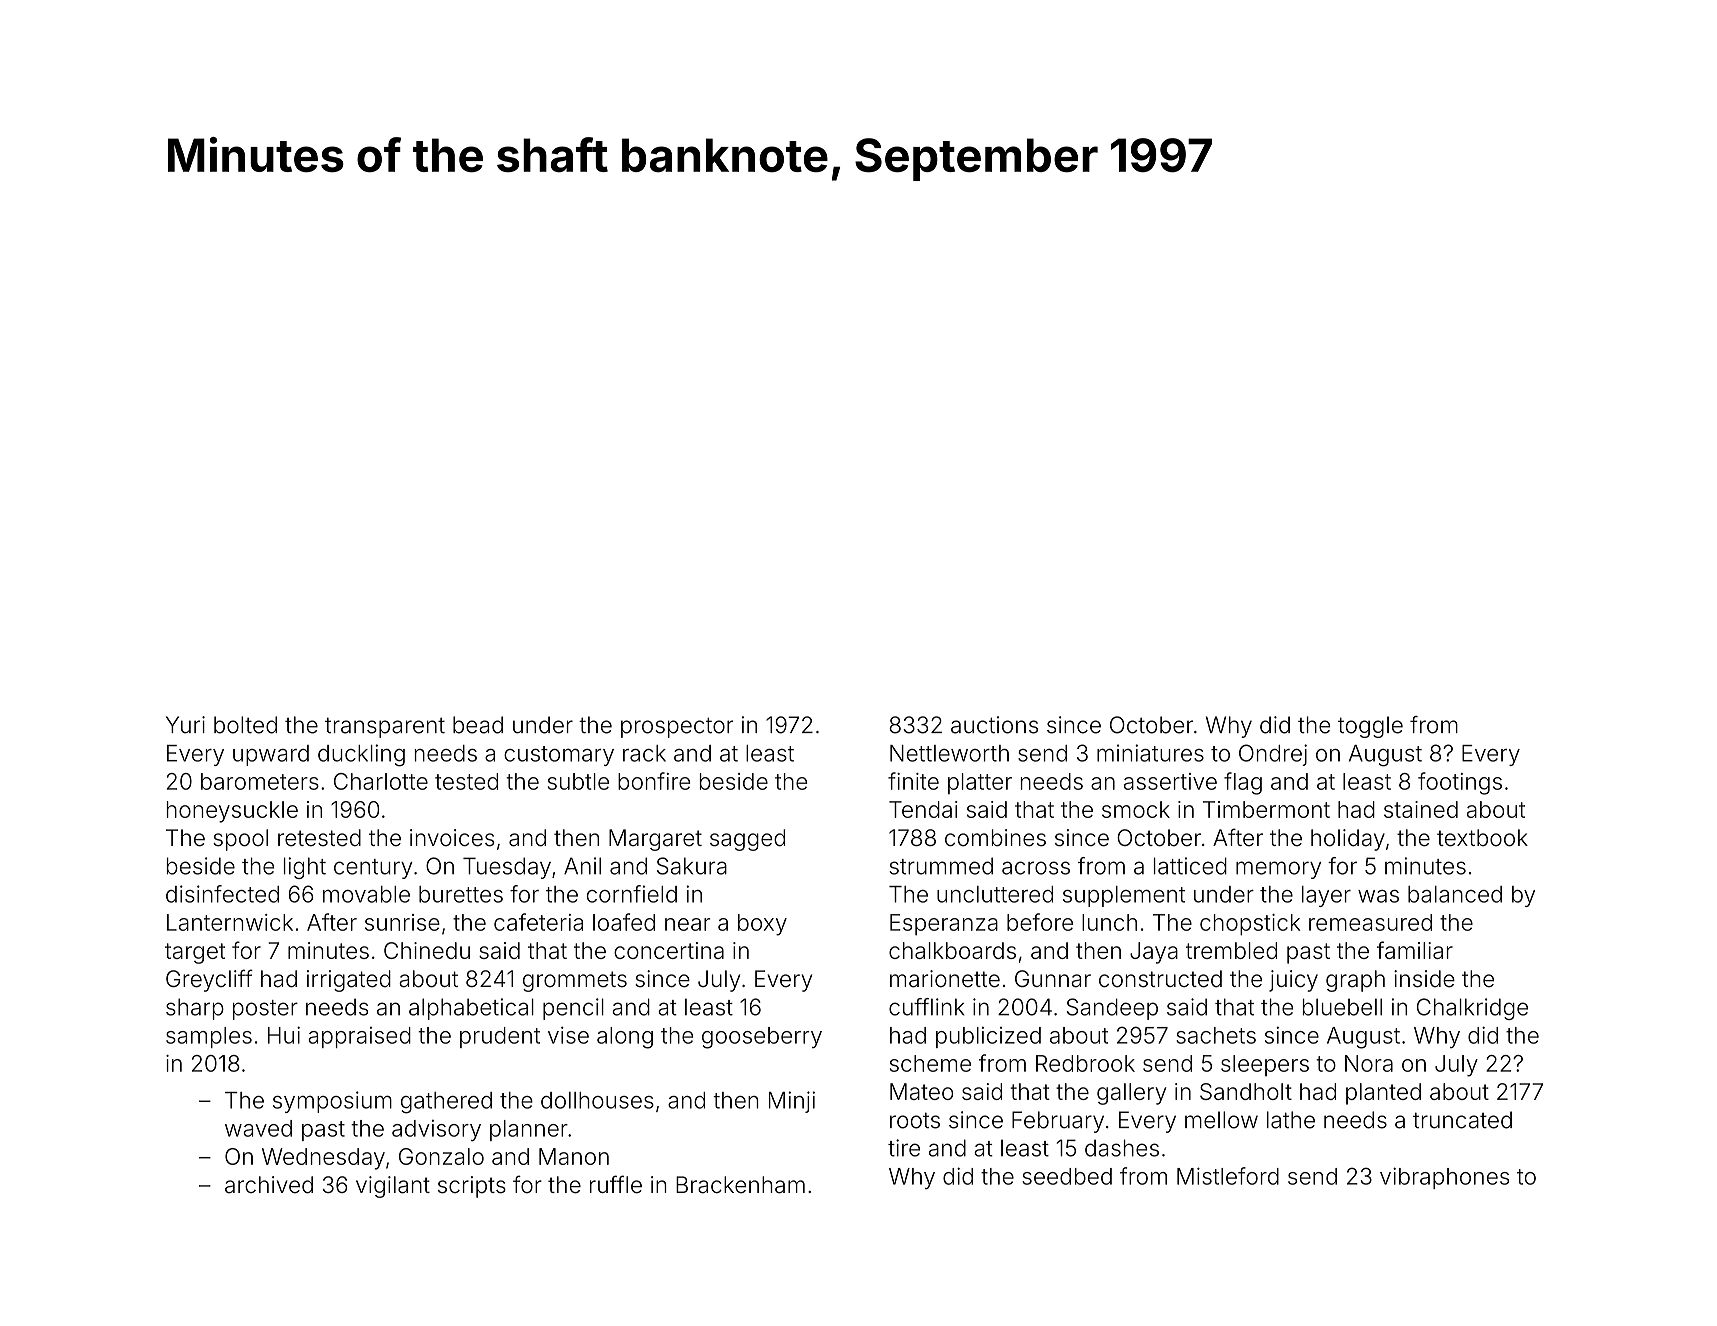 This screenshot has width=1717, height=1326. I want to click on upward, so click(271, 755).
